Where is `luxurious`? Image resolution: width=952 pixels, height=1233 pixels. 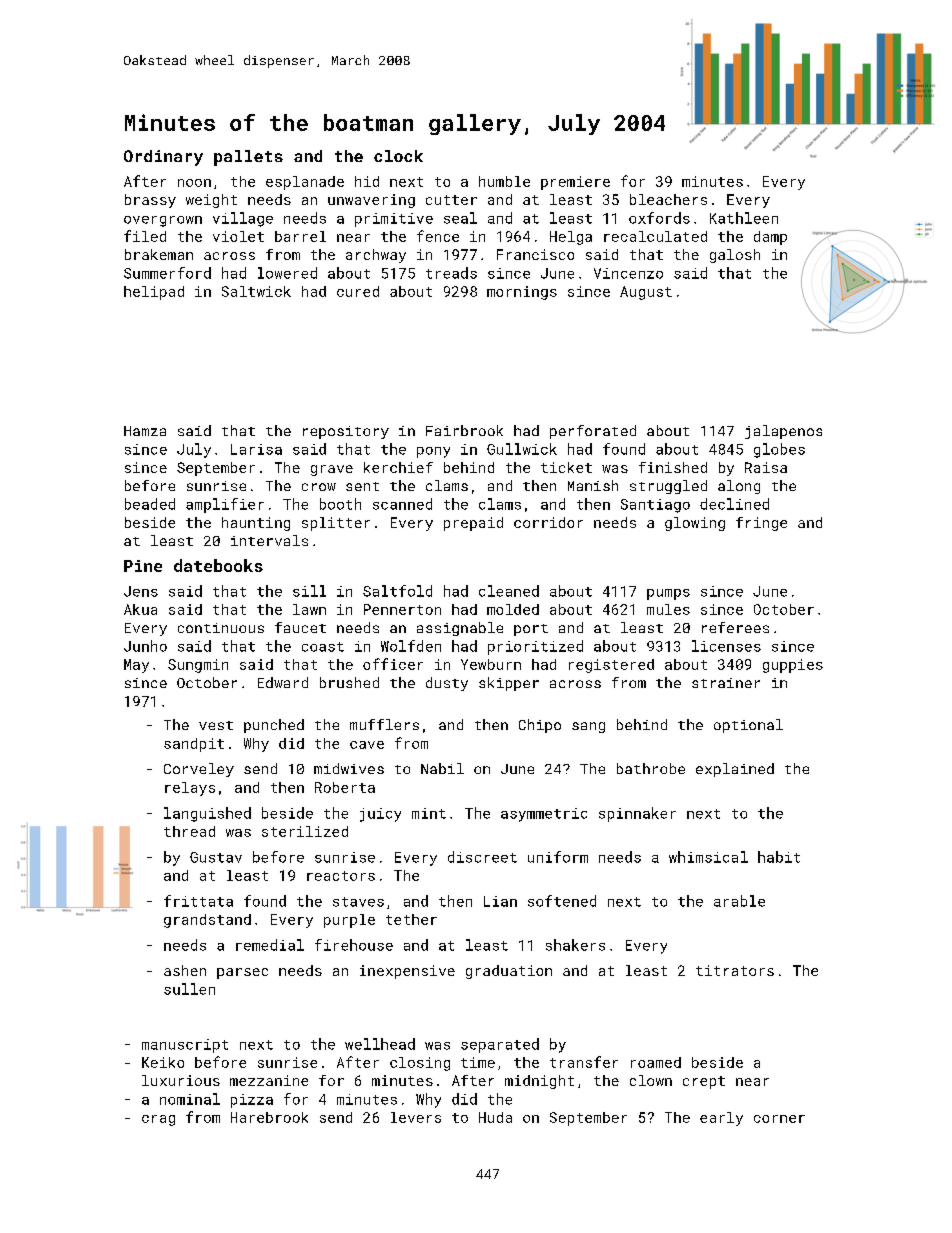 luxurious is located at coordinates (181, 1080).
